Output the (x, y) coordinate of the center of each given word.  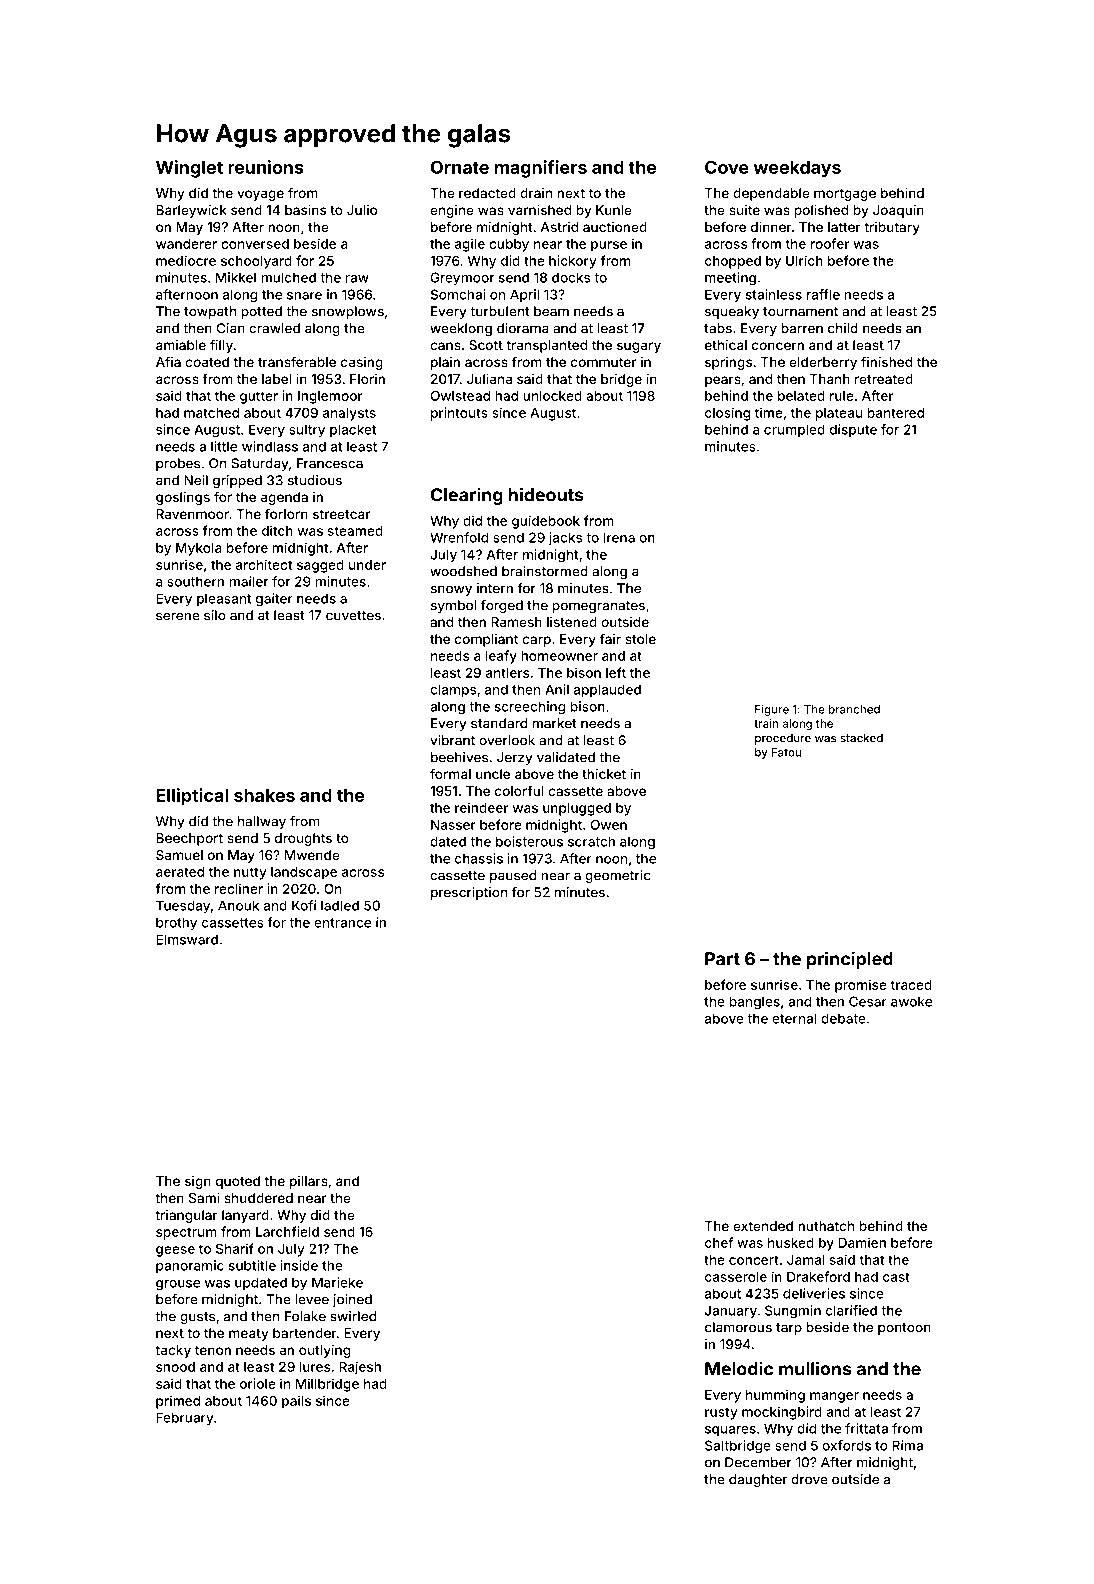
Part (722, 959)
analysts (349, 414)
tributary (892, 228)
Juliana (489, 378)
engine (452, 211)
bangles (754, 1003)
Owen (609, 824)
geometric (618, 876)
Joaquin (898, 211)
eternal (794, 1018)
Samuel (179, 855)
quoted (238, 1182)
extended (763, 1226)
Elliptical (192, 797)
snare (304, 296)
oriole (258, 1383)
